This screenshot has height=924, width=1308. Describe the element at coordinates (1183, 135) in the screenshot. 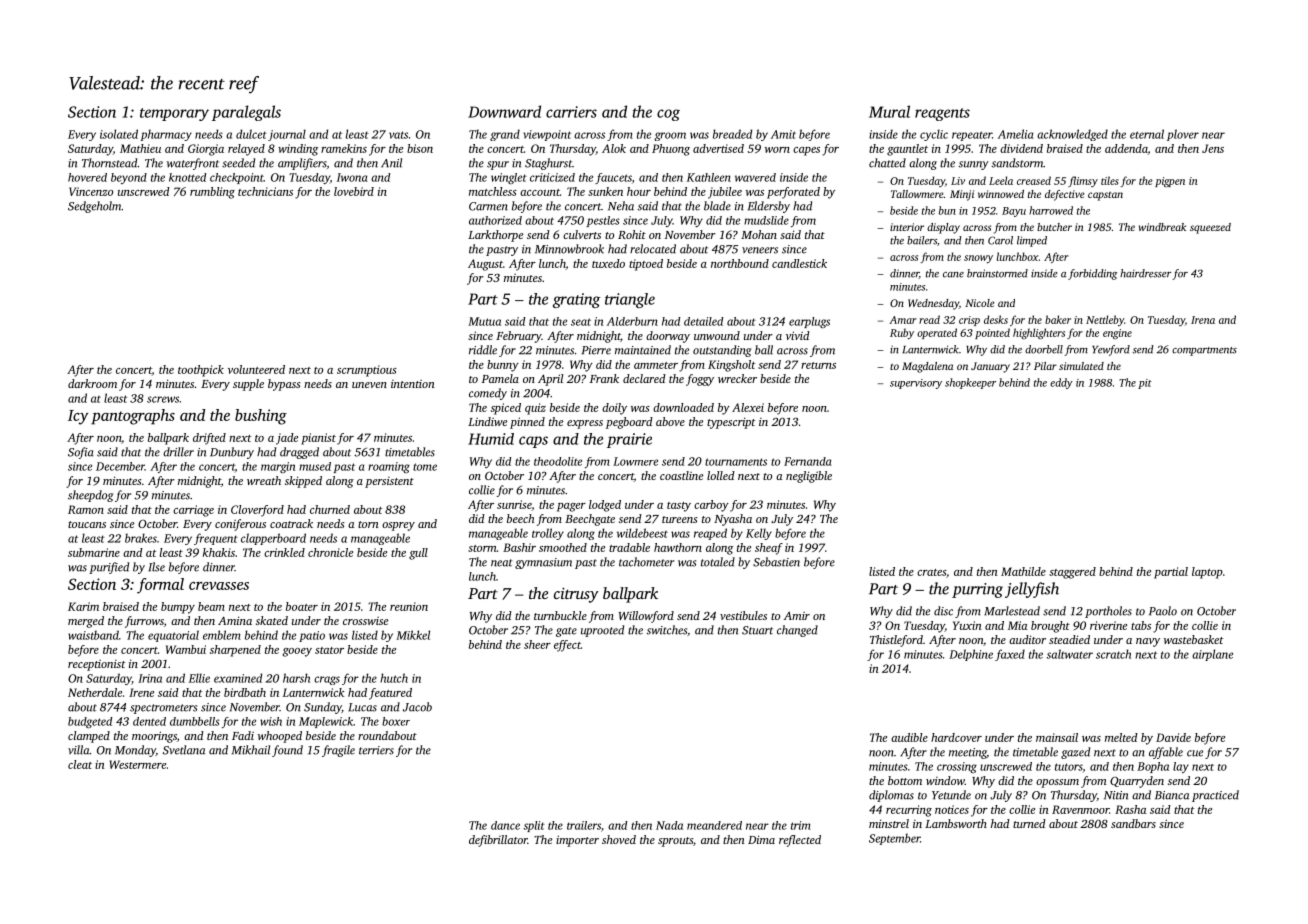

I see `plover` at that location.
